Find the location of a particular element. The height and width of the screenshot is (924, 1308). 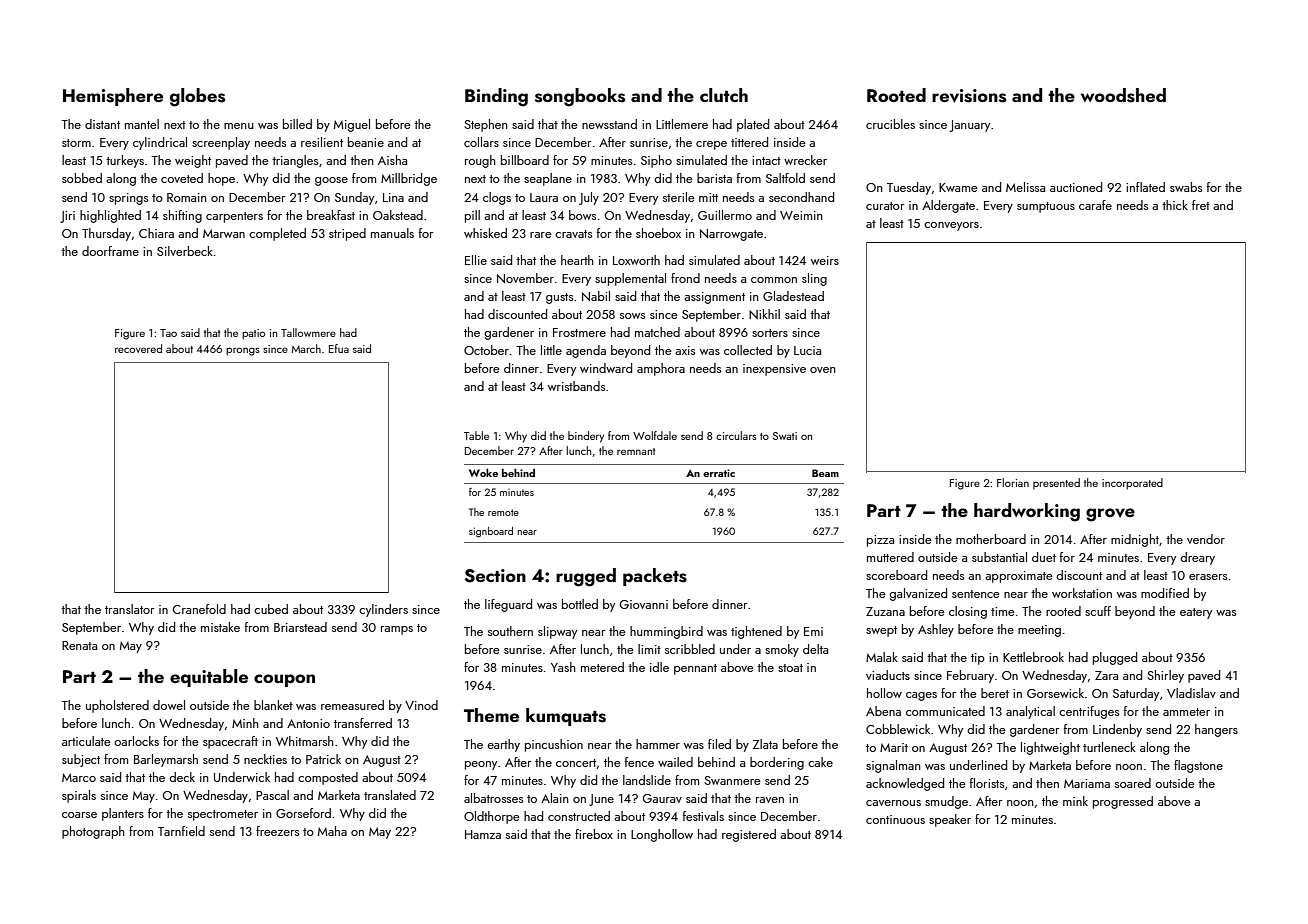

progressed is located at coordinates (1123, 802).
